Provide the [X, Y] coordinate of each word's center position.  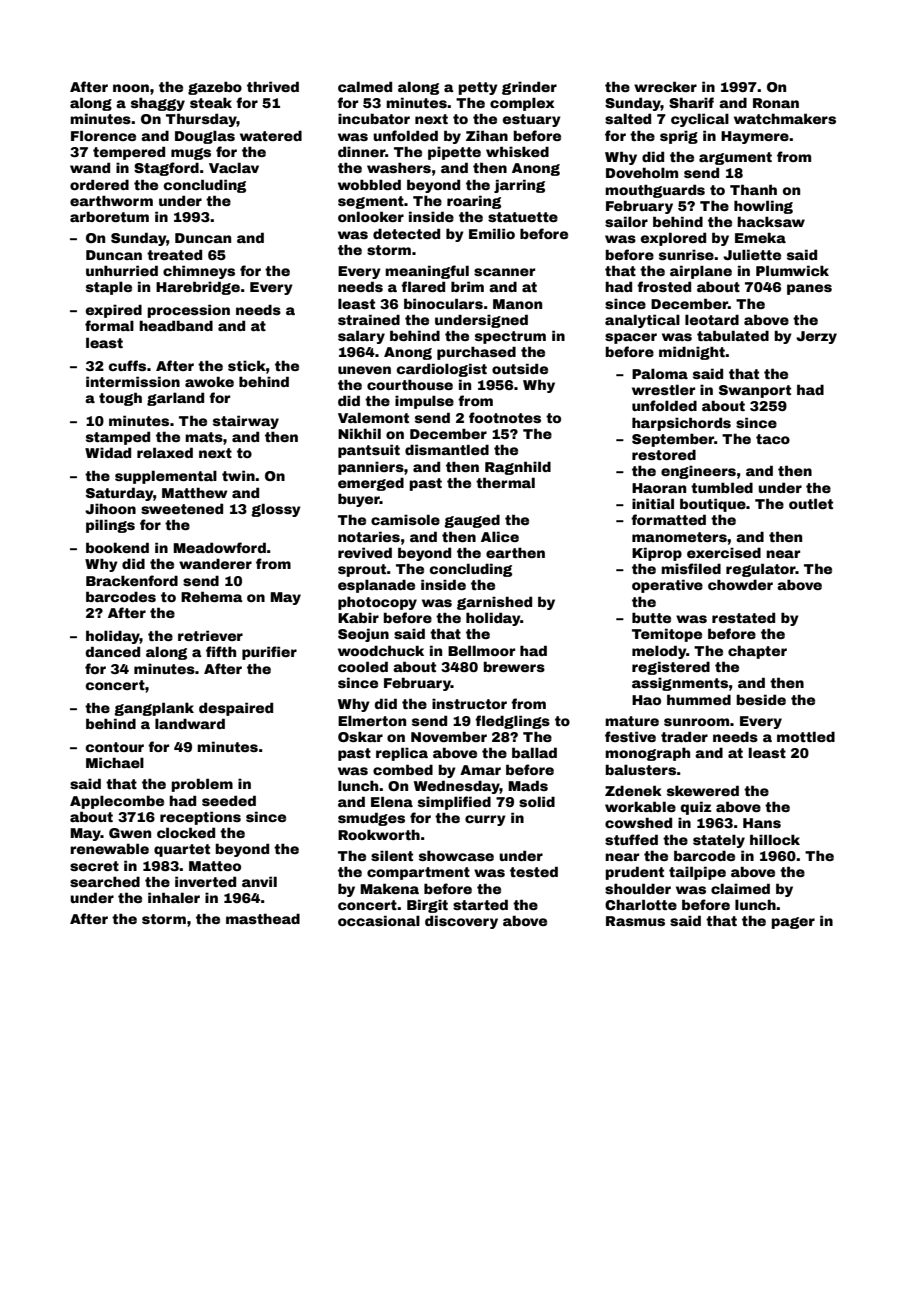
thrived [273, 86]
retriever [210, 635]
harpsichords [681, 424]
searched [105, 881]
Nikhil [359, 433]
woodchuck [381, 650]
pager [793, 923]
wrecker [665, 86]
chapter [757, 652]
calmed [365, 86]
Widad [108, 452]
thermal [505, 482]
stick [247, 365]
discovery [461, 922]
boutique [713, 505]
